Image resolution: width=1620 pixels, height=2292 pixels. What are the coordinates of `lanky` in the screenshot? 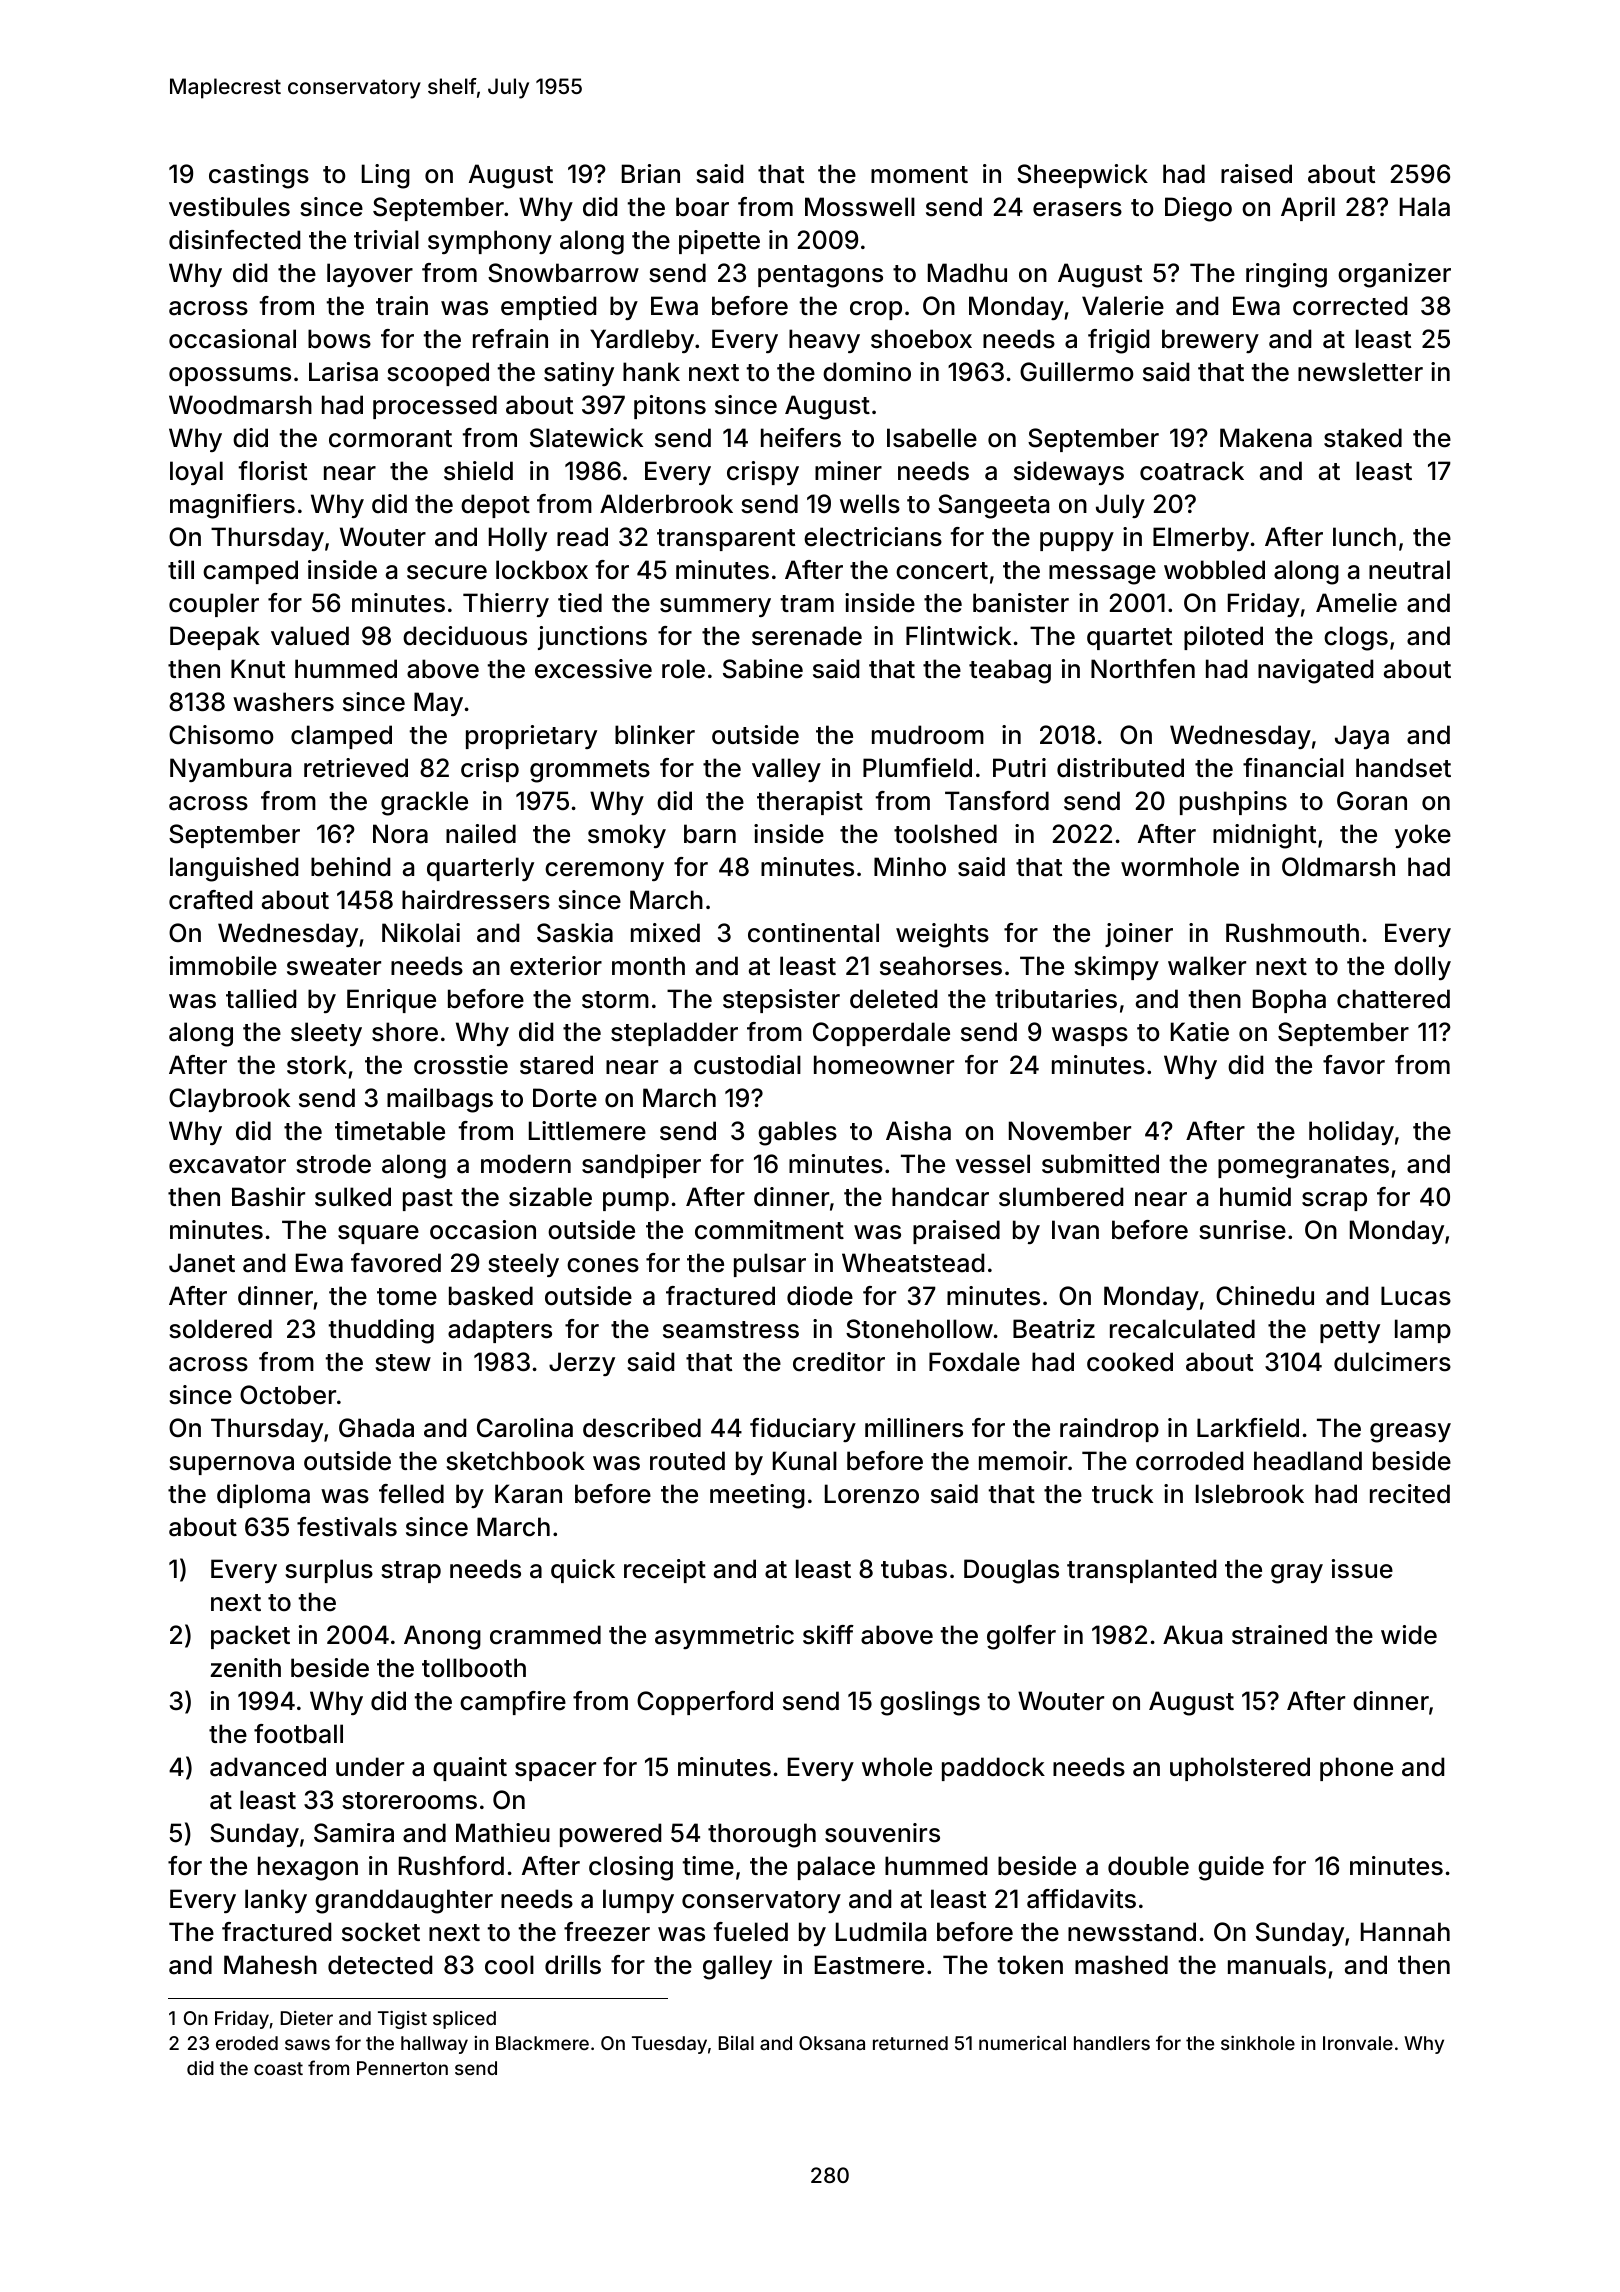 It's located at (276, 1901).
